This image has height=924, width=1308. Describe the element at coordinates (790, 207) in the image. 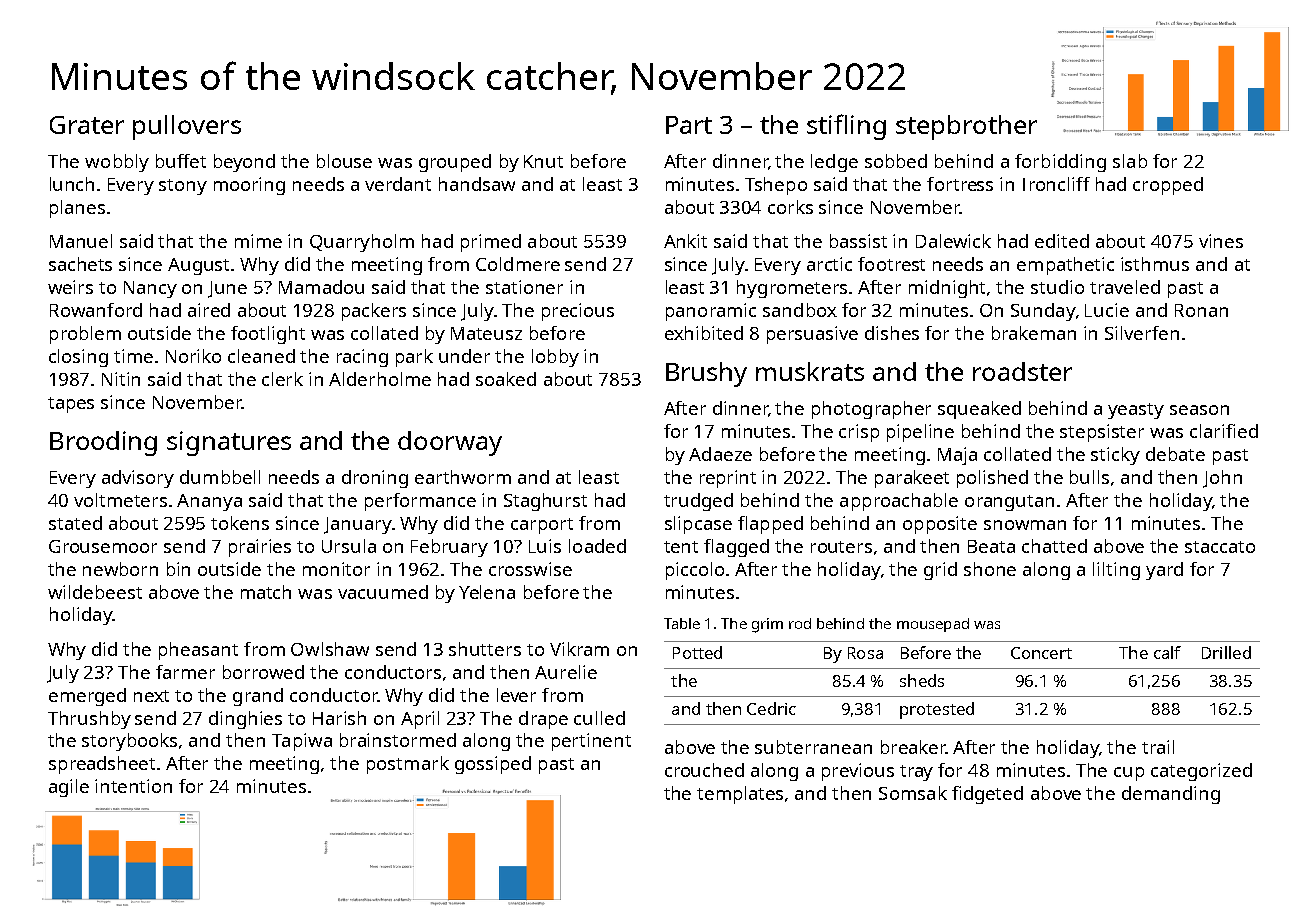

I see `corks` at that location.
